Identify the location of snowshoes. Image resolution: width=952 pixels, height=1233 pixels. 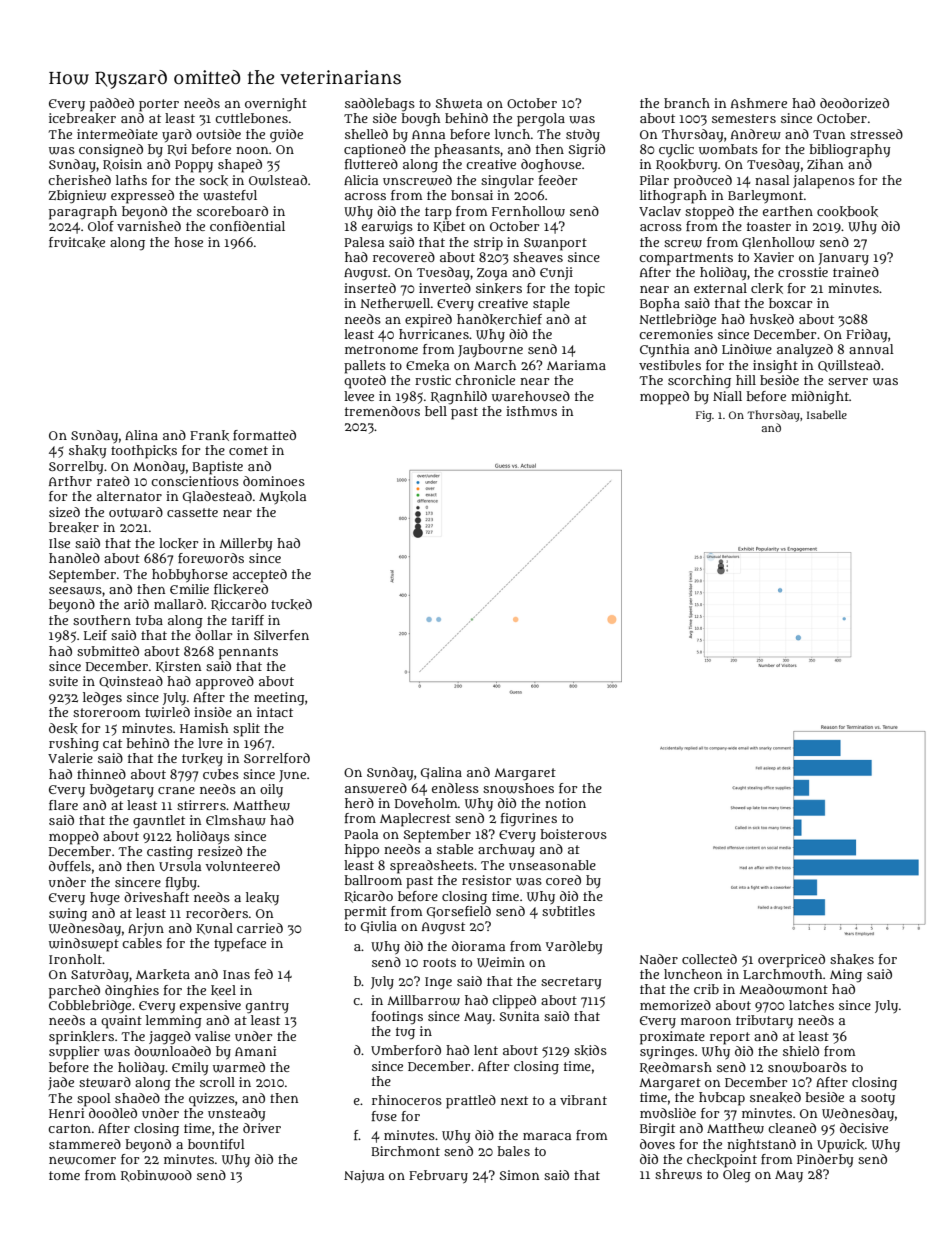
(518, 788).
